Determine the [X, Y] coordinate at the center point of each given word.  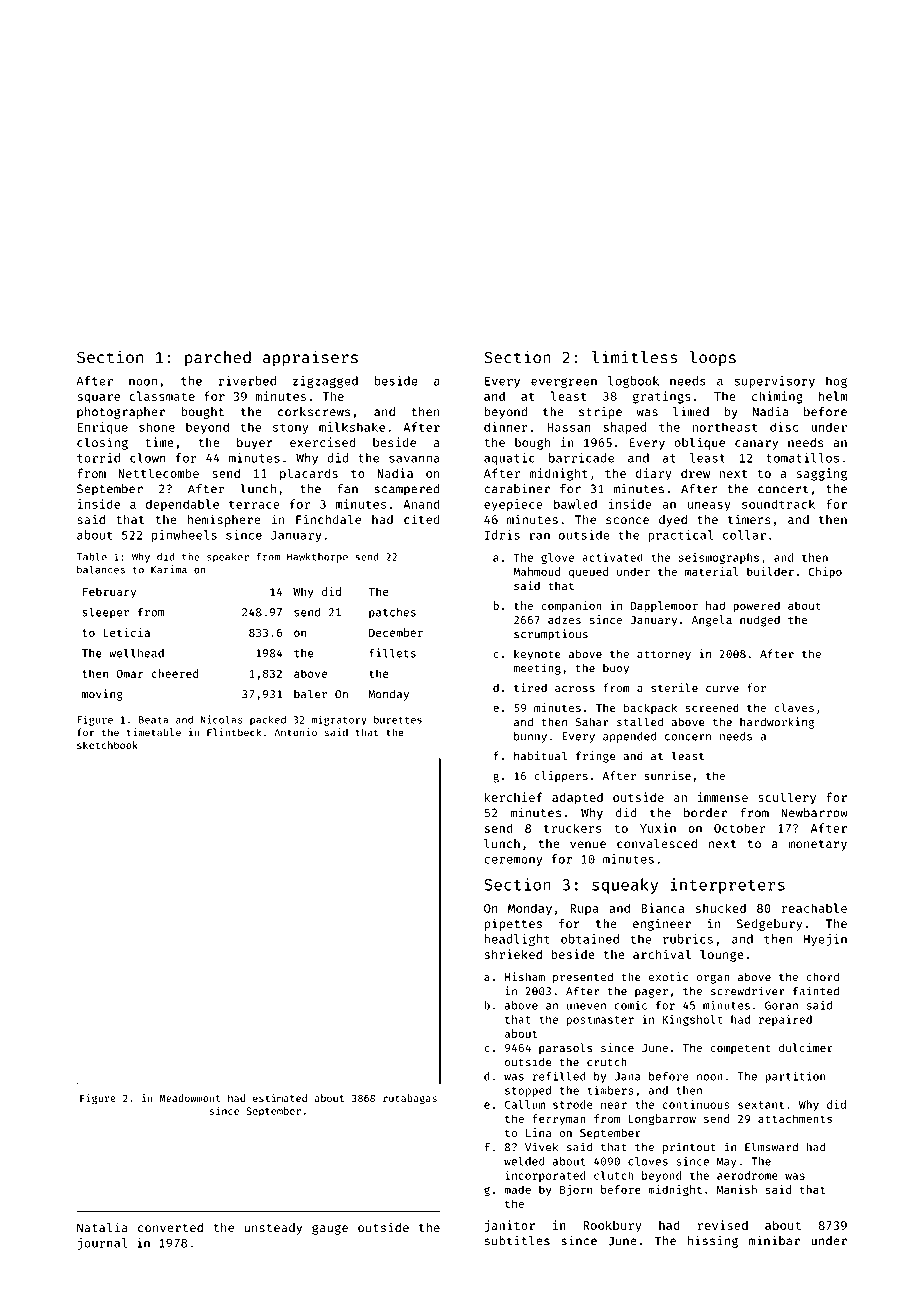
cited [422, 519]
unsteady [273, 1229]
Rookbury [612, 1226]
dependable [182, 505]
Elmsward [771, 1147]
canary [756, 445]
